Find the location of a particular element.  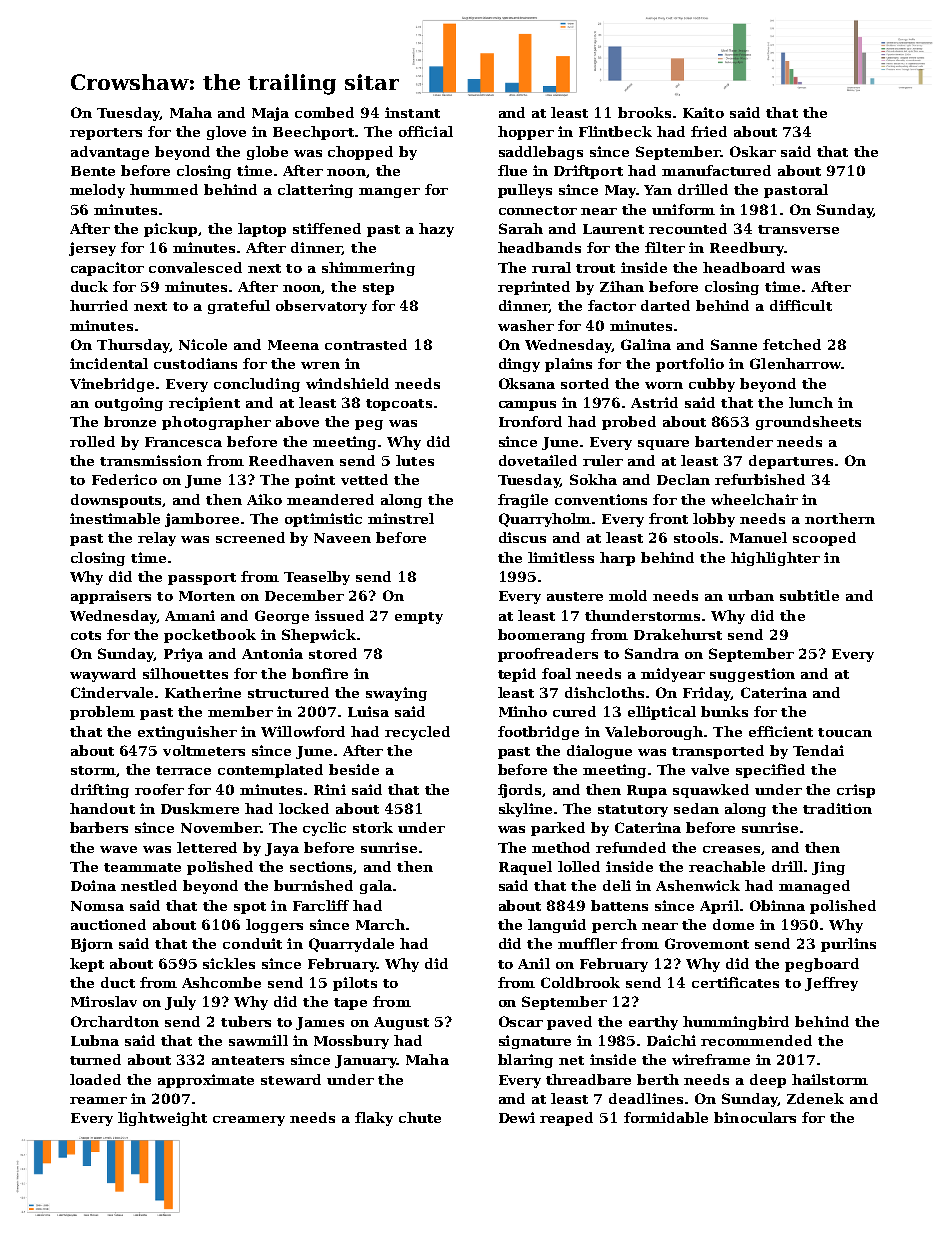

filter is located at coordinates (665, 247).
